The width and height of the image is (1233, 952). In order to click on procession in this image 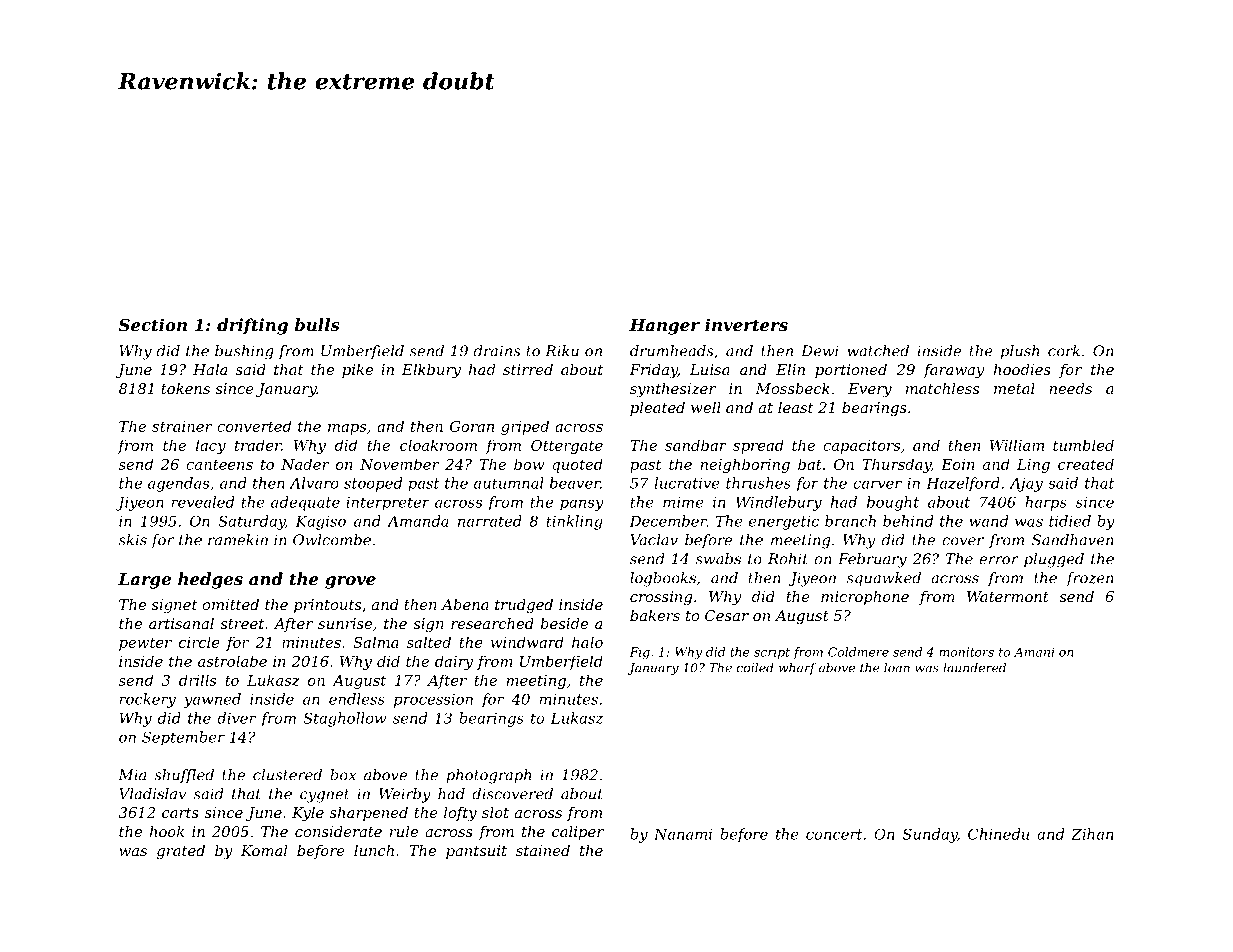, I will do `click(433, 701)`.
